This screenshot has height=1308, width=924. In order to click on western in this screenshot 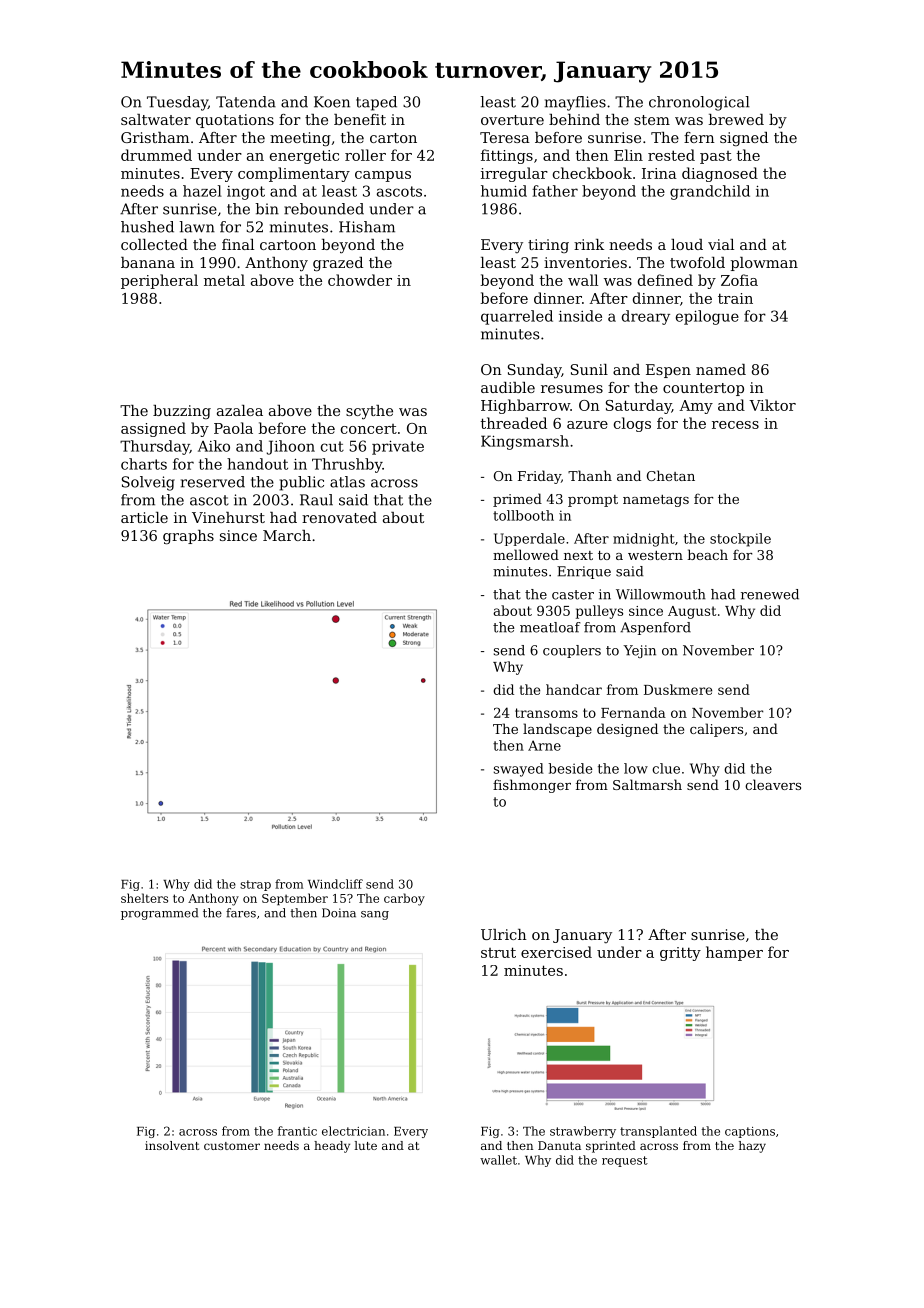, I will do `click(655, 555)`.
